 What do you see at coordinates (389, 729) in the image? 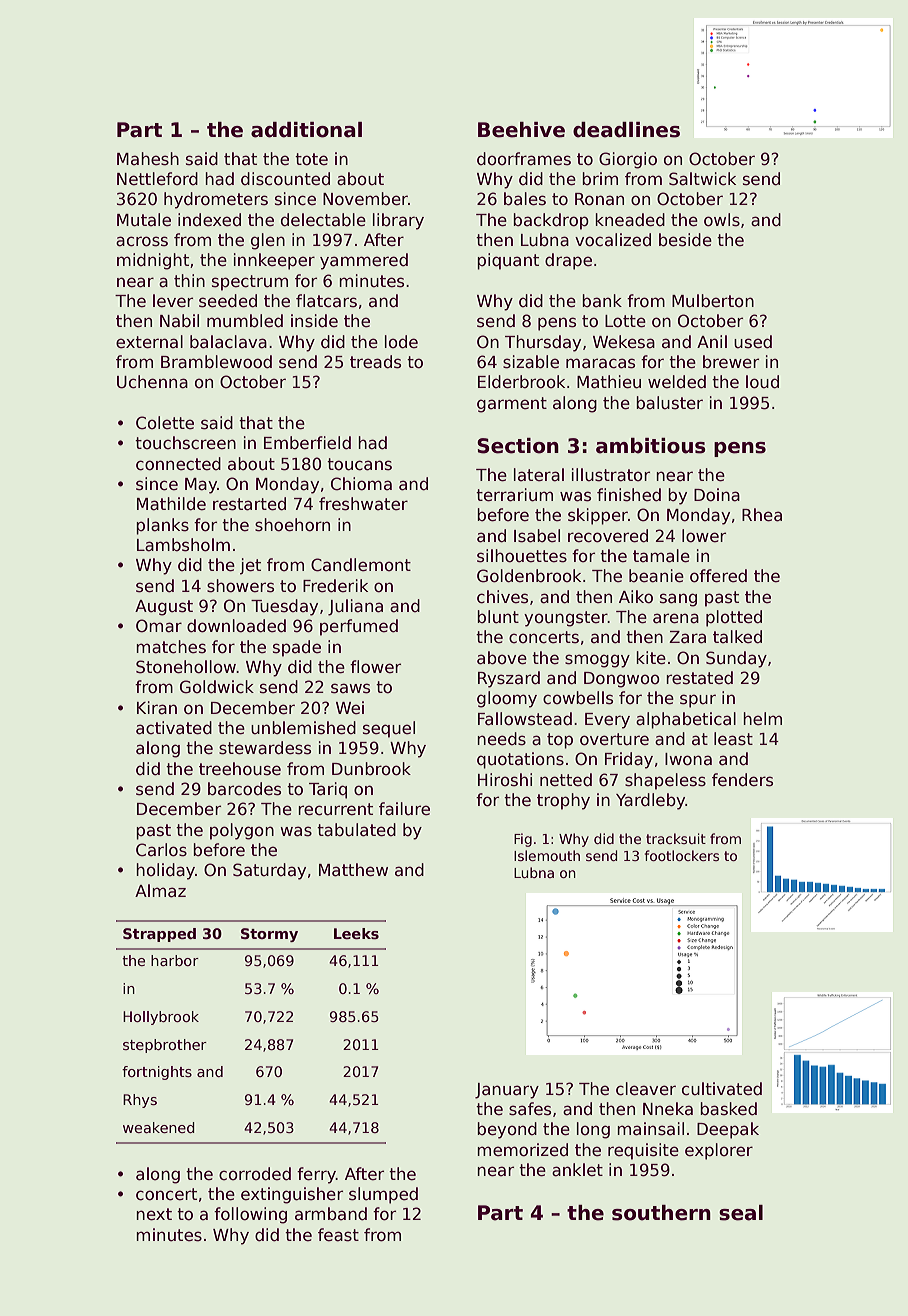
I see `sequel` at bounding box center [389, 729].
